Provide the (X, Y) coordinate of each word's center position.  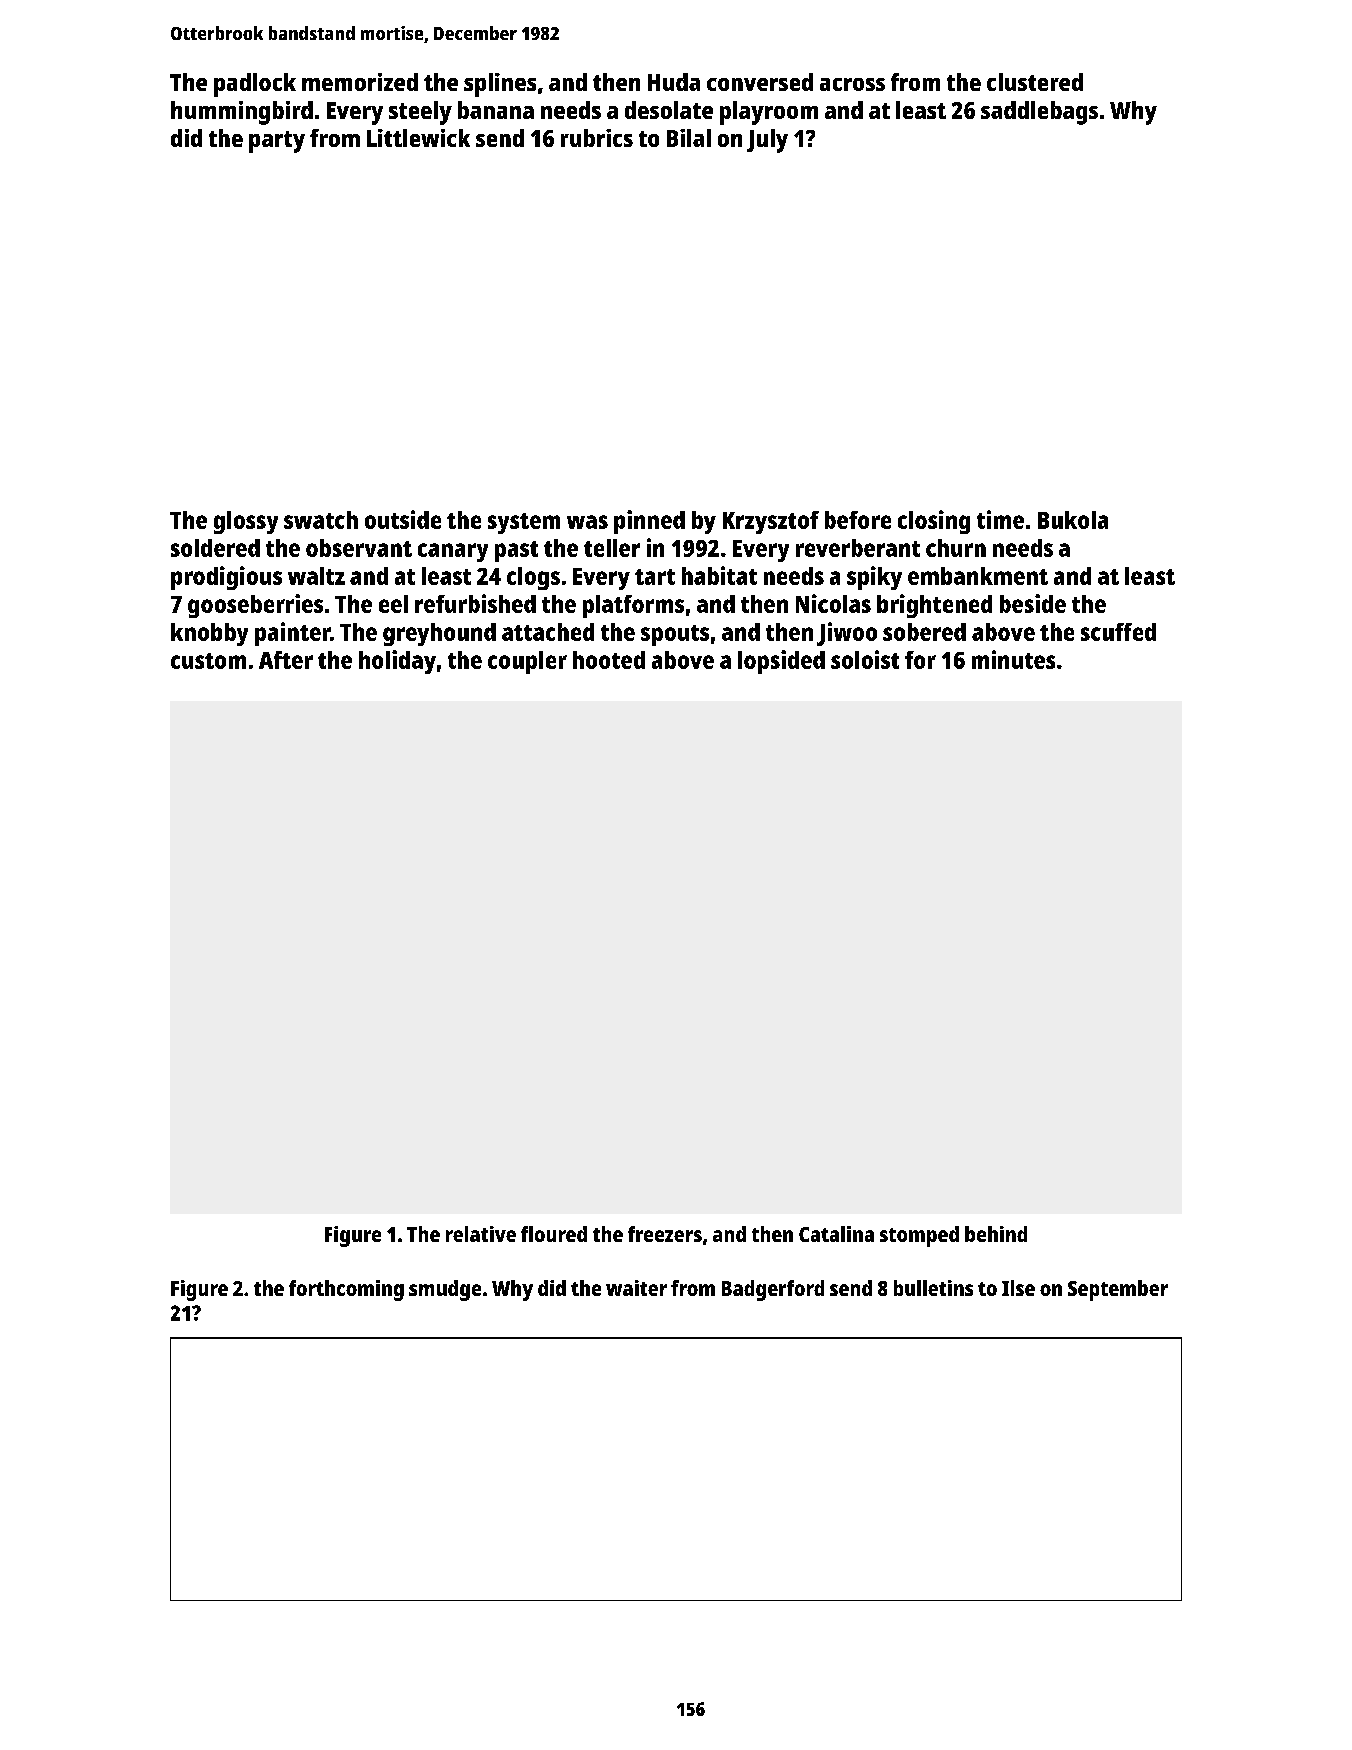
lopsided (781, 662)
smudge (445, 1290)
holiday (397, 662)
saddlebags (1039, 113)
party (277, 142)
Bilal (689, 138)
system (524, 523)
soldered (215, 548)
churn (956, 548)
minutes (1013, 659)
